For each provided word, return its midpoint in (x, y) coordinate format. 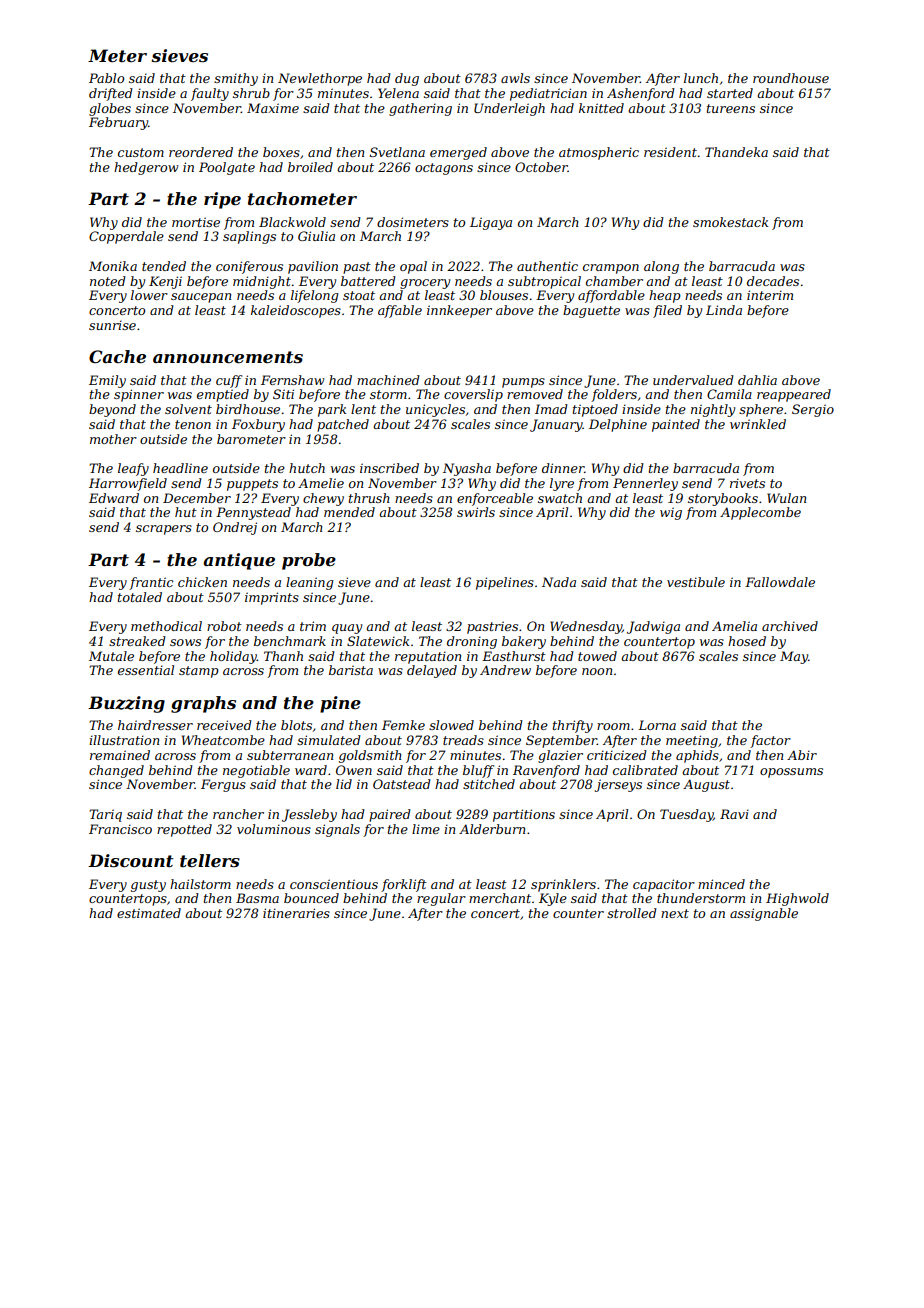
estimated (149, 913)
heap (665, 296)
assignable (764, 914)
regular (441, 899)
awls (515, 78)
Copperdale (126, 237)
